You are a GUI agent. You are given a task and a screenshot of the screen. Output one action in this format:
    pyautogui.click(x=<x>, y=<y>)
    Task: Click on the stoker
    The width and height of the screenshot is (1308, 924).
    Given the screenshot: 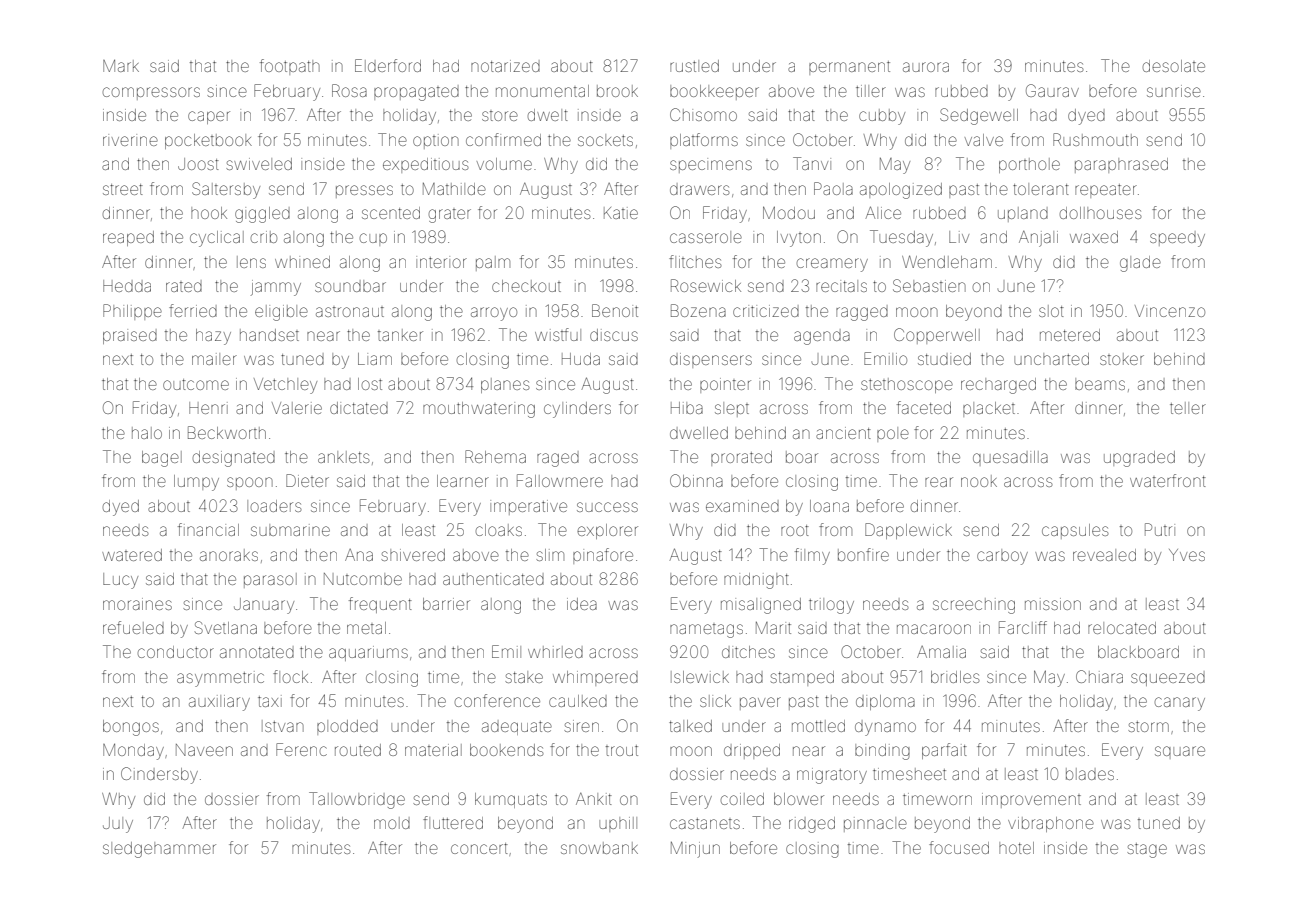 What is the action you would take?
    pyautogui.click(x=1122, y=359)
